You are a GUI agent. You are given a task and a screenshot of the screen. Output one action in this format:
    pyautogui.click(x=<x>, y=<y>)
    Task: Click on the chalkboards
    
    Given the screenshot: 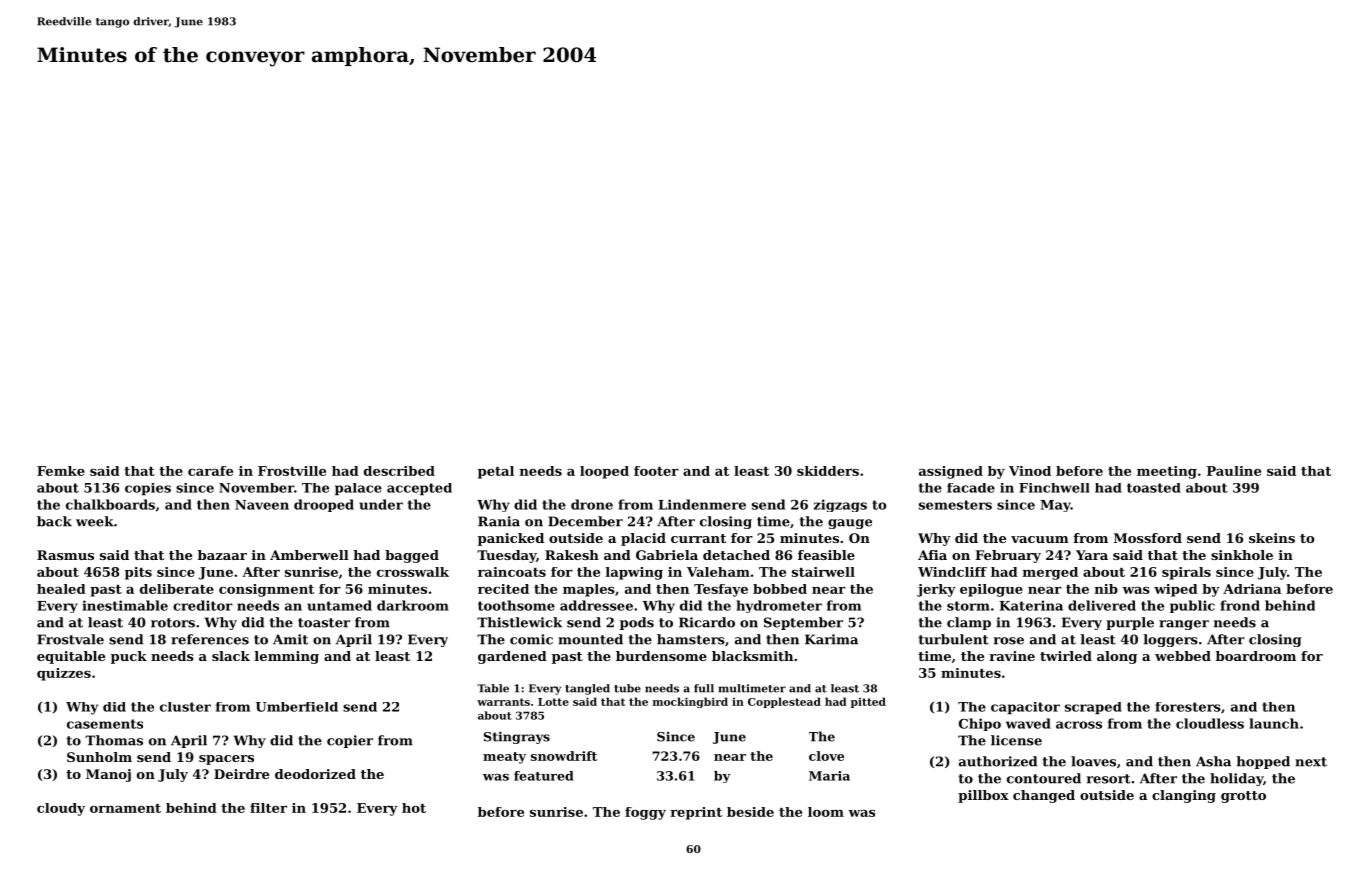 What is the action you would take?
    pyautogui.click(x=110, y=504)
